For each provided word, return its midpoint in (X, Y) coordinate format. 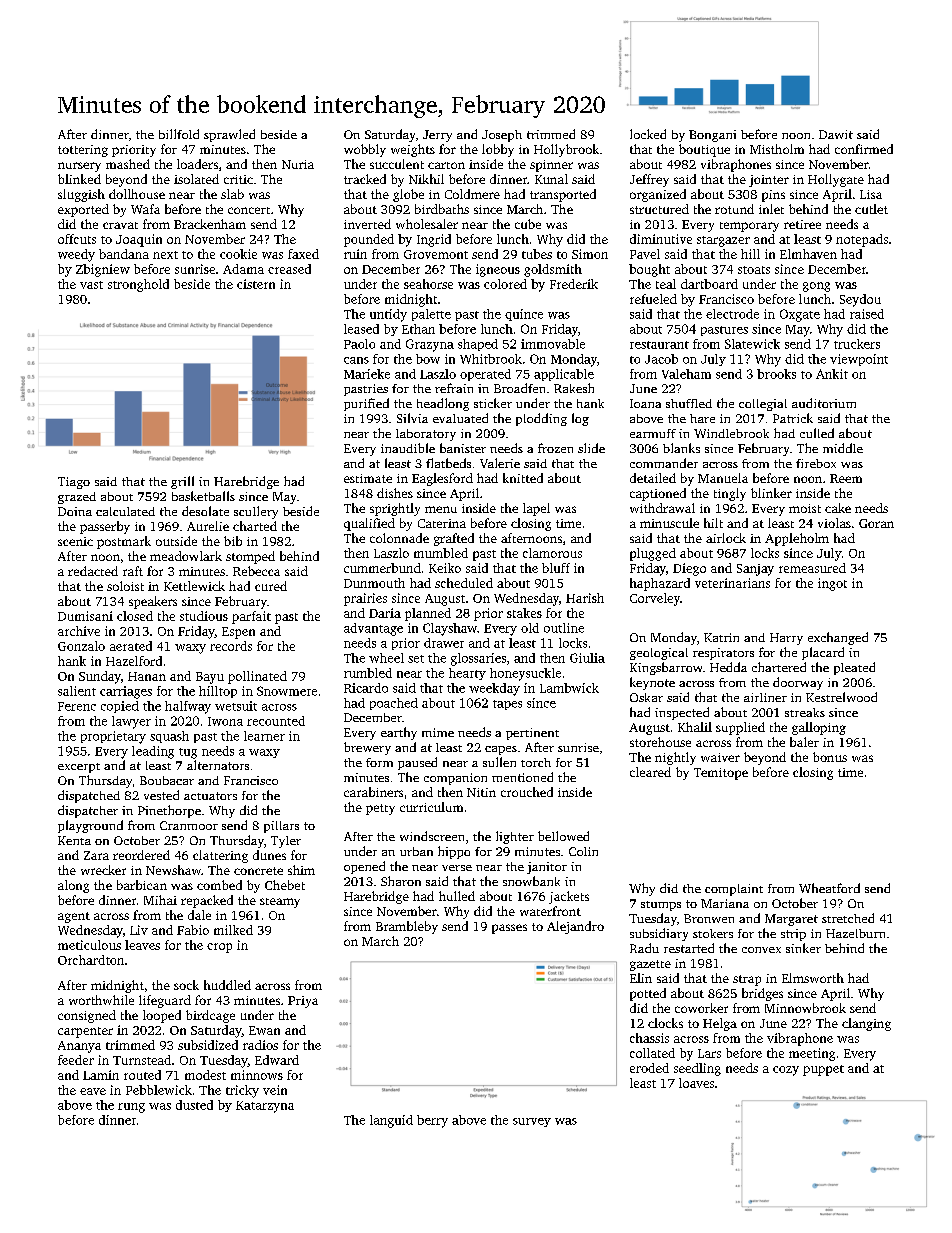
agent (74, 917)
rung (131, 1108)
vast (91, 285)
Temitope (721, 774)
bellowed (563, 836)
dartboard (709, 284)
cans (356, 360)
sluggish (81, 195)
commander (664, 463)
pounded (369, 240)
